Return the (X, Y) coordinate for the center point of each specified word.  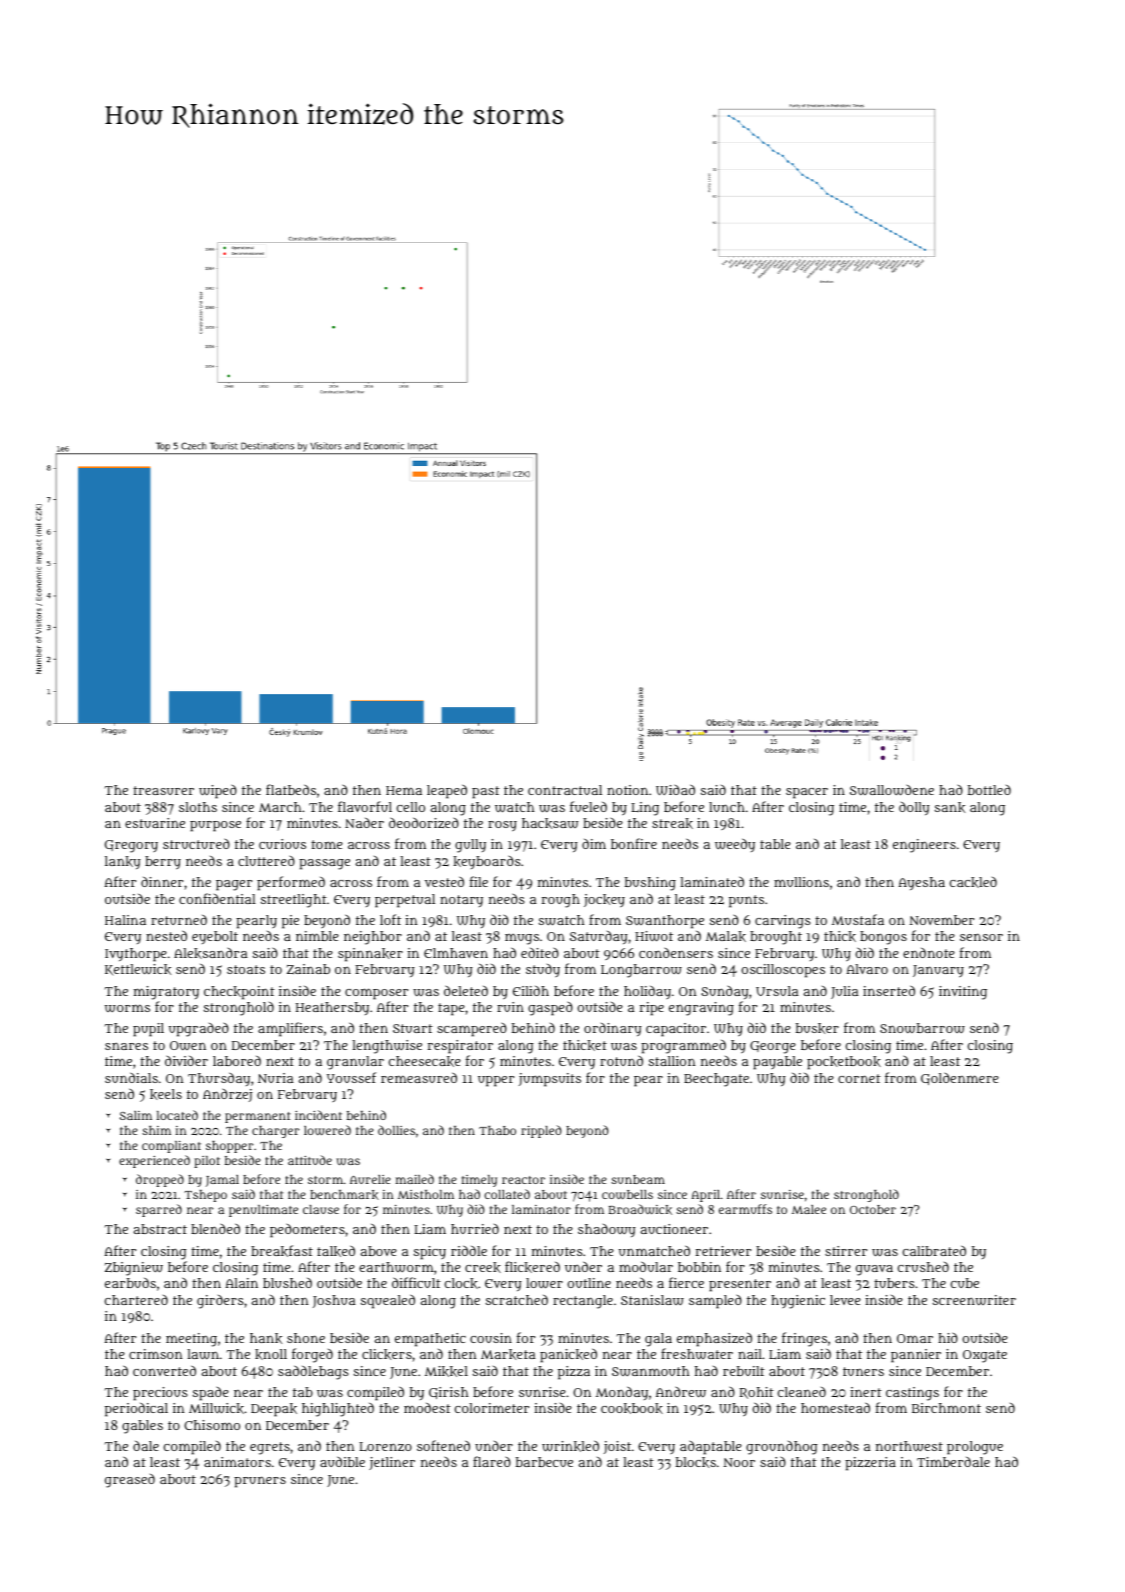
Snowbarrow (922, 1028)
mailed (415, 1179)
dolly (914, 808)
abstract (160, 1229)
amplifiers (290, 1029)
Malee (809, 1209)
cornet (859, 1078)
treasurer (163, 790)
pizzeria (870, 1464)
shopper (229, 1147)
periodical (136, 1410)
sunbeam (638, 1179)
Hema (404, 790)
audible (342, 1461)
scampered (472, 1029)
